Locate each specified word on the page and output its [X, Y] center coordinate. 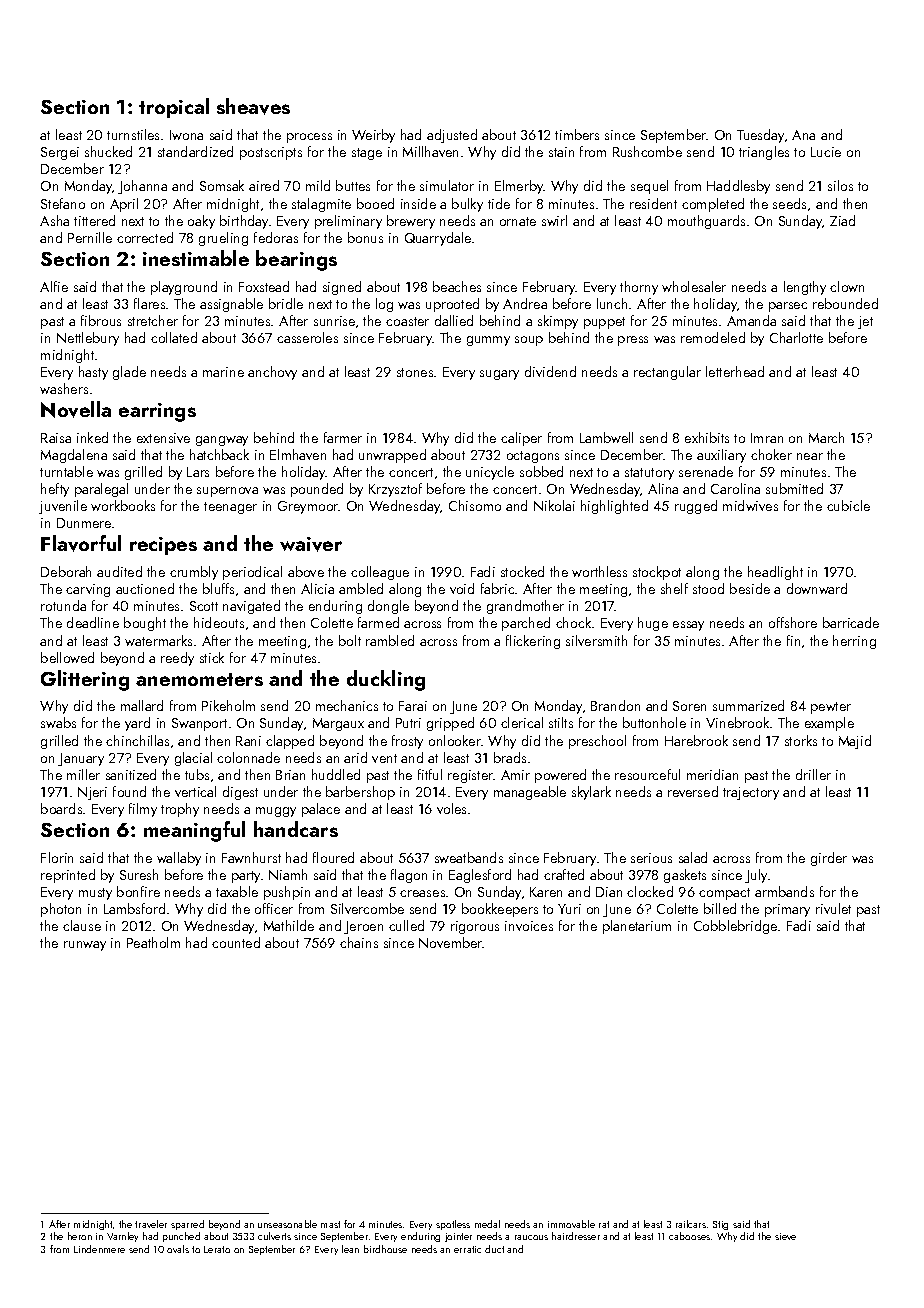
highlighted [614, 507]
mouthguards [706, 222]
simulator [447, 185]
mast [330, 1224]
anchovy [272, 373]
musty [95, 894]
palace [321, 810]
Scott [204, 606]
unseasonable [287, 1224]
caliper [521, 439]
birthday [244, 222]
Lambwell [606, 437]
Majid [855, 742]
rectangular [667, 373]
